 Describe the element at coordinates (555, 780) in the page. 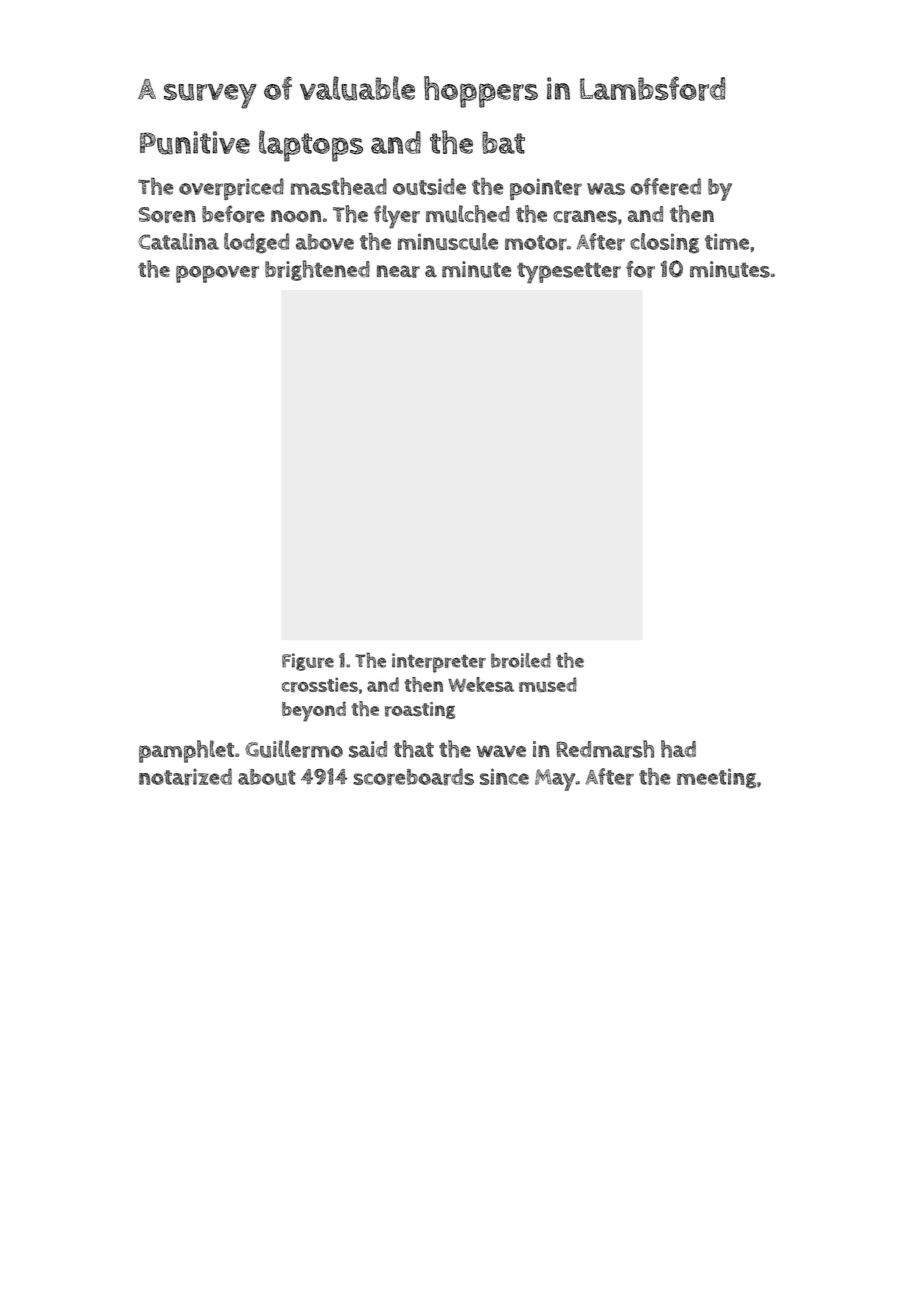

I see `May` at that location.
